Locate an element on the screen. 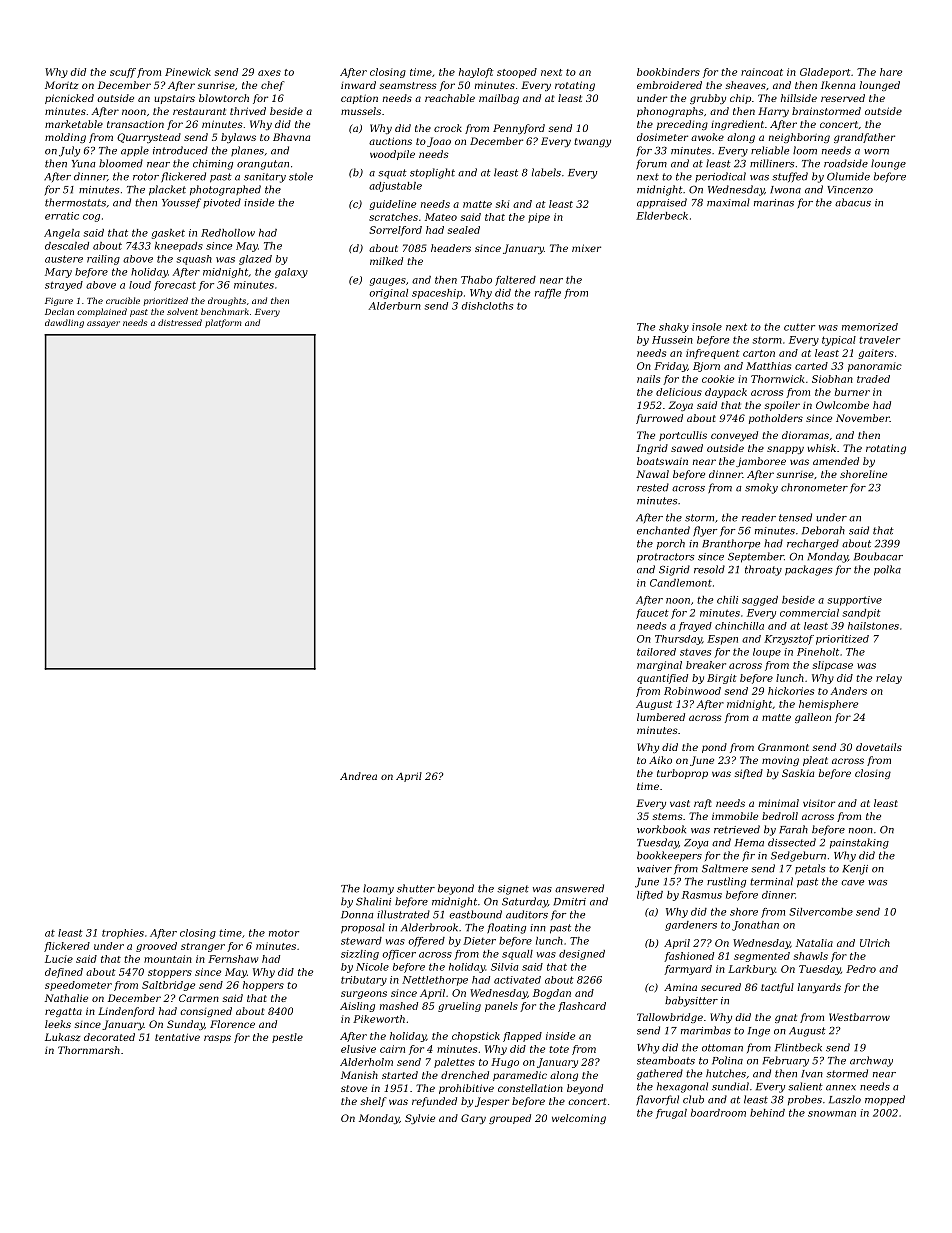 The width and height of the screenshot is (952, 1233). axes is located at coordinates (269, 73).
